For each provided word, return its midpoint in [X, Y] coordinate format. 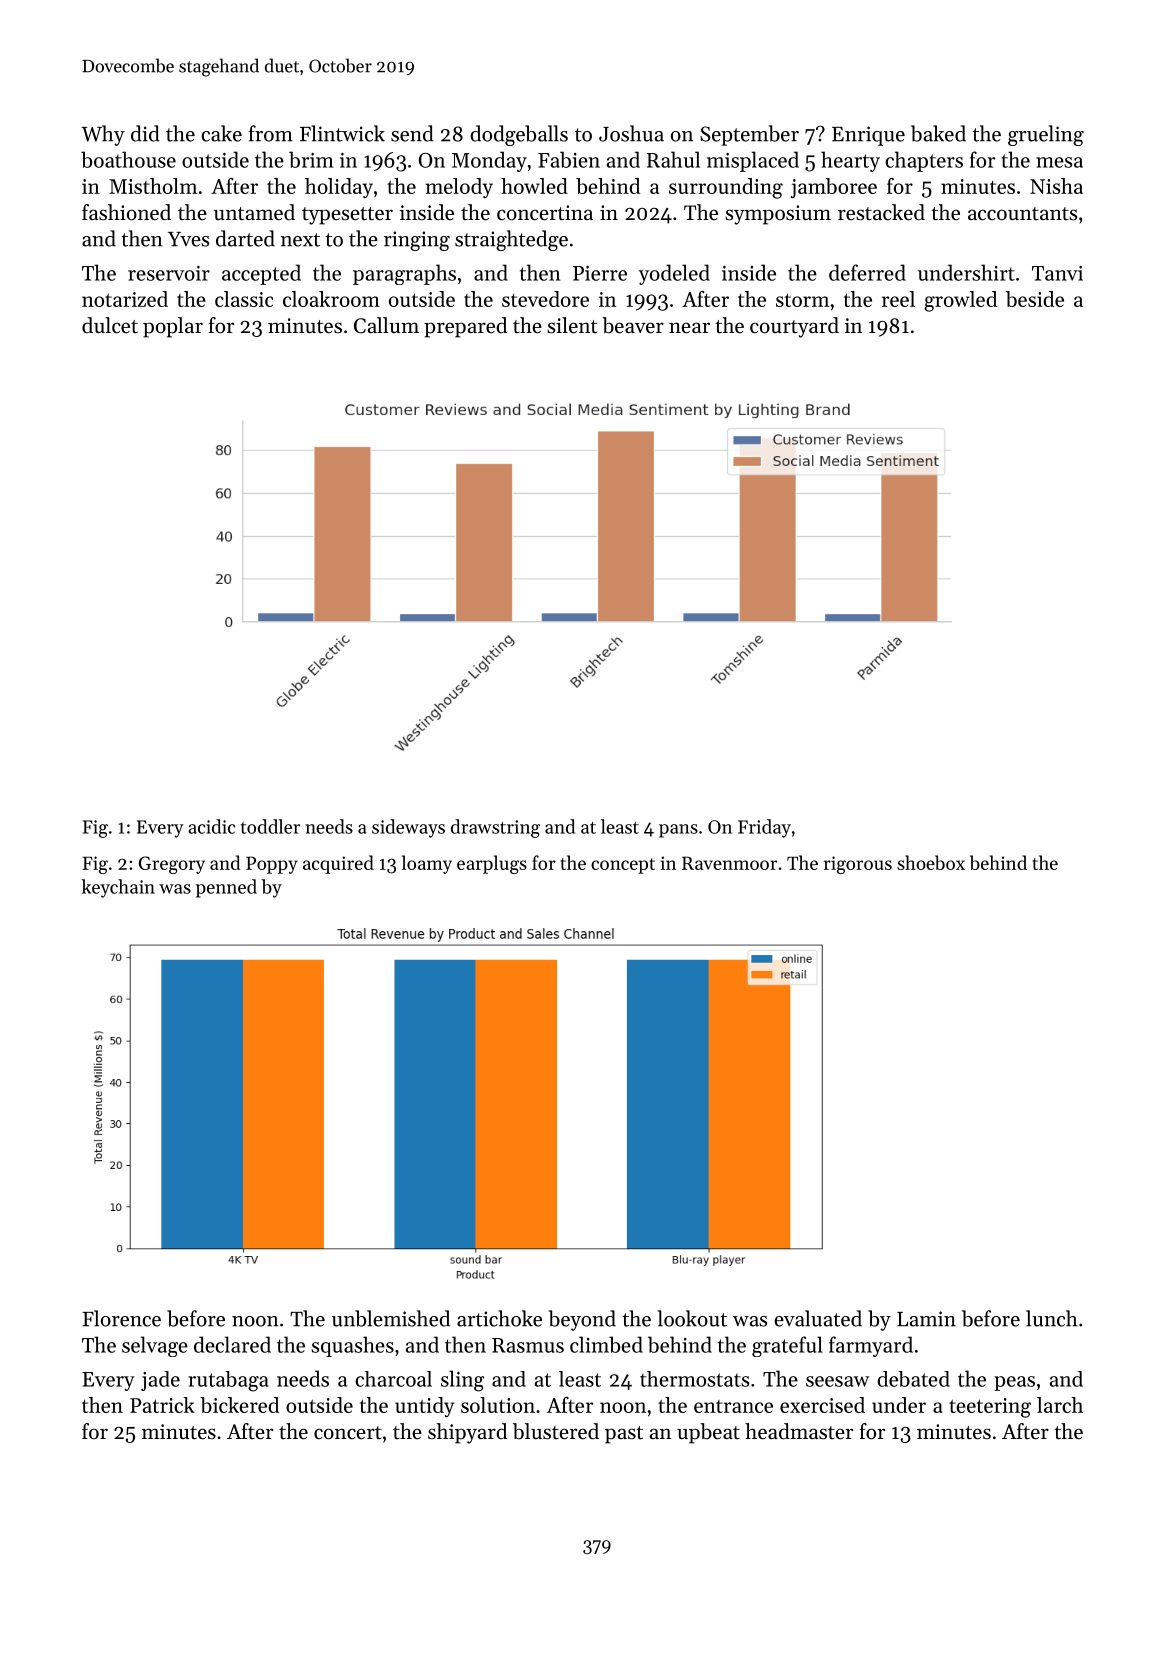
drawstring [495, 828]
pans [678, 831]
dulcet [110, 325]
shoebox [931, 862]
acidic [211, 826]
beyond [582, 1320]
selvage [155, 1346]
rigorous [858, 865]
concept [623, 866]
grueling [1046, 135]
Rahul [673, 159]
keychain [118, 888]
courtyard [794, 327]
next [300, 240]
